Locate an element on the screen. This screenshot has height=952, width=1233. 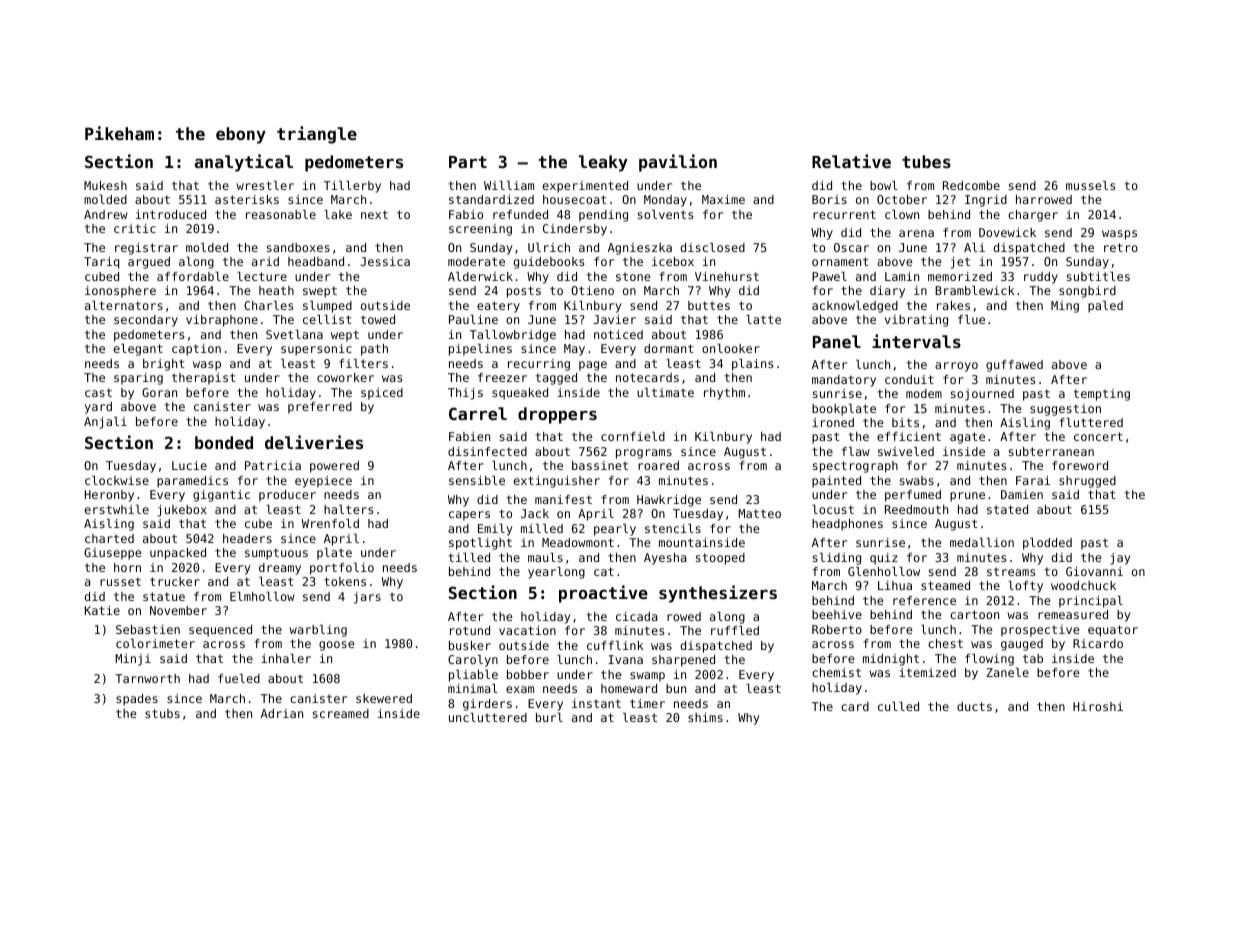
guffawed is located at coordinates (1014, 366).
